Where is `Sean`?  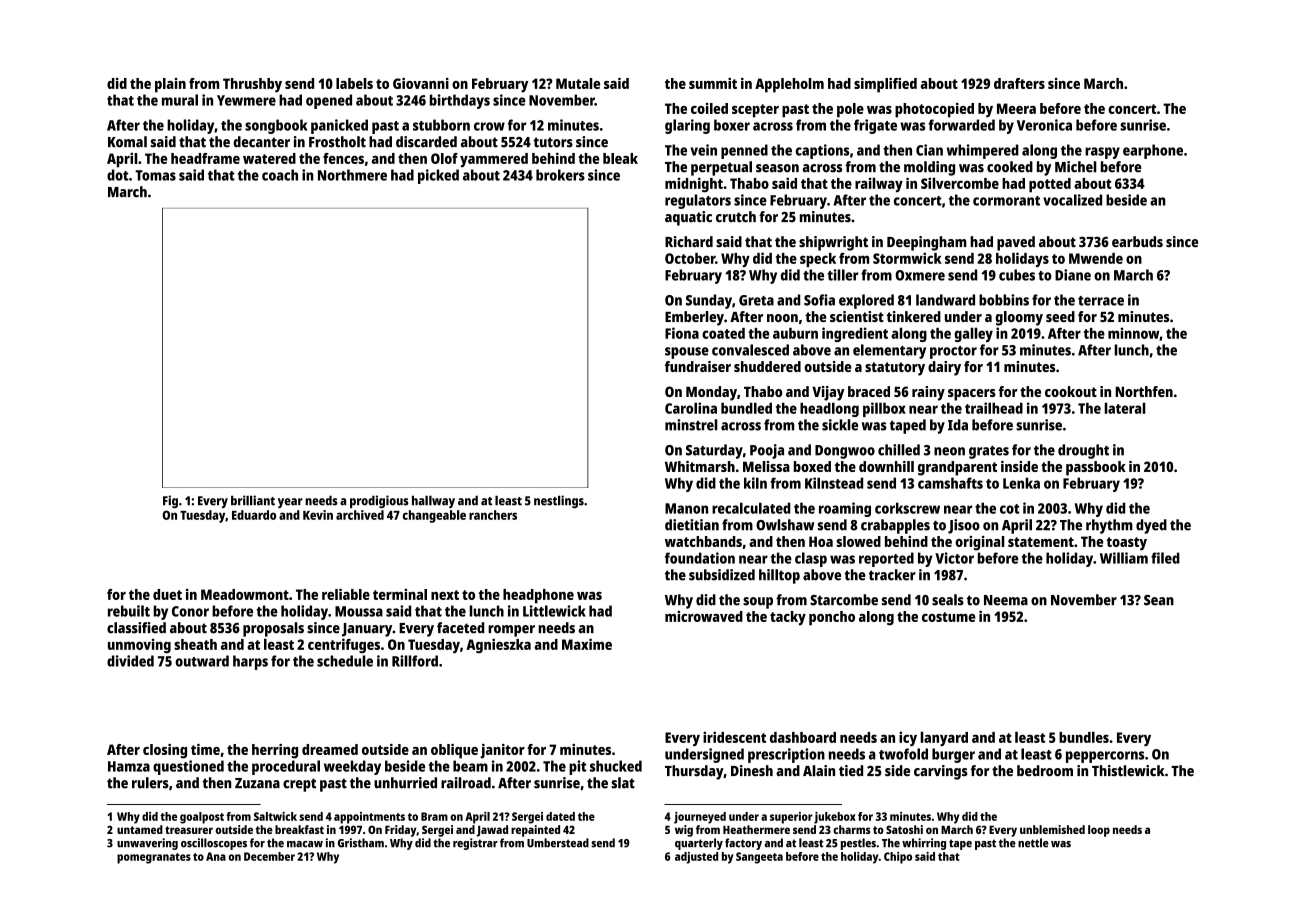
Sean is located at coordinates (1159, 600).
